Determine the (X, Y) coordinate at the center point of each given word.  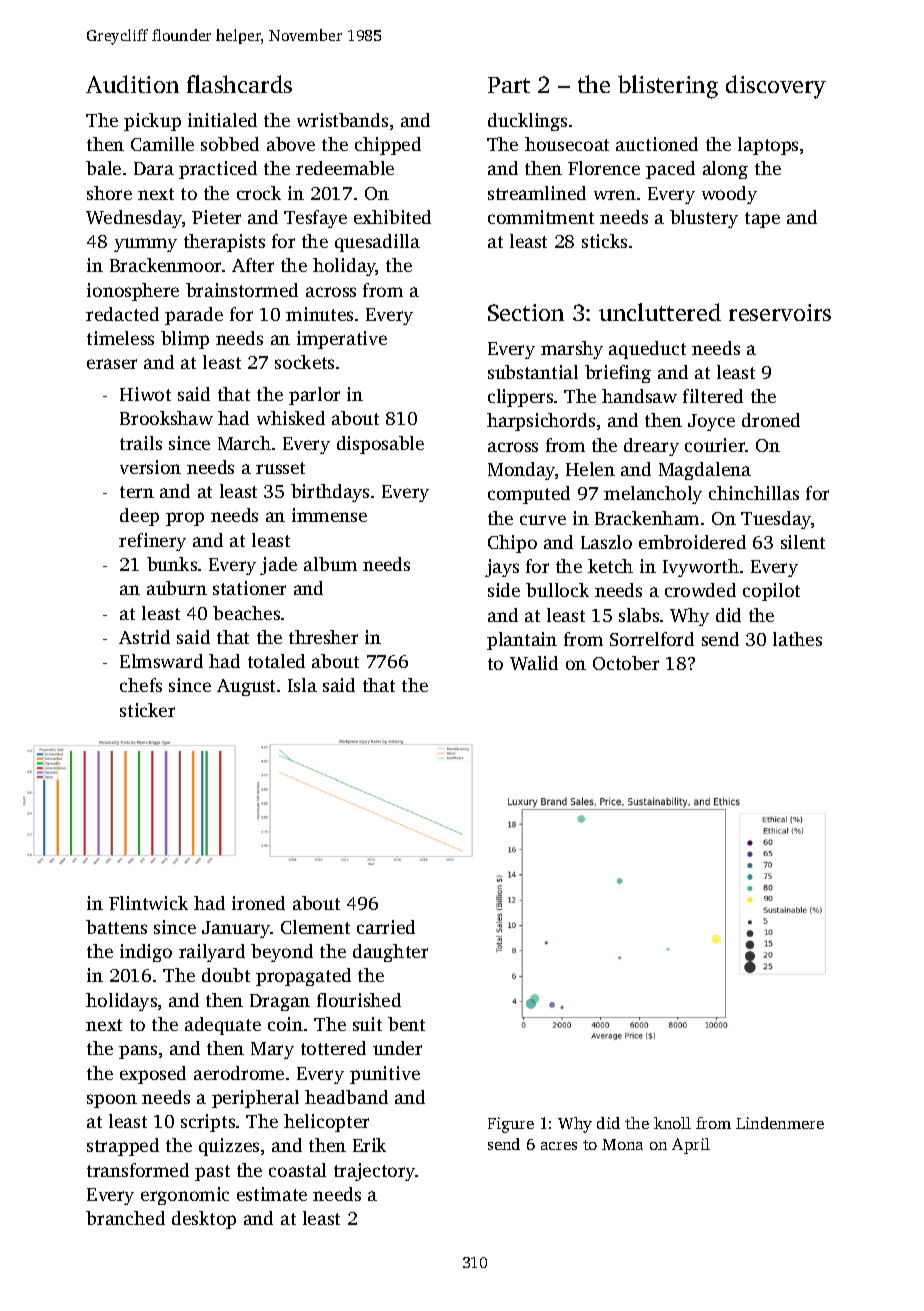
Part (509, 85)
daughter (390, 953)
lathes (797, 639)
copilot (771, 592)
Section (526, 312)
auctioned (657, 144)
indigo (146, 953)
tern (137, 492)
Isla (302, 685)
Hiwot (145, 394)
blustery (704, 219)
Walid (534, 663)
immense (329, 515)
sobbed (230, 144)
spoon (112, 1101)
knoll (672, 1123)
